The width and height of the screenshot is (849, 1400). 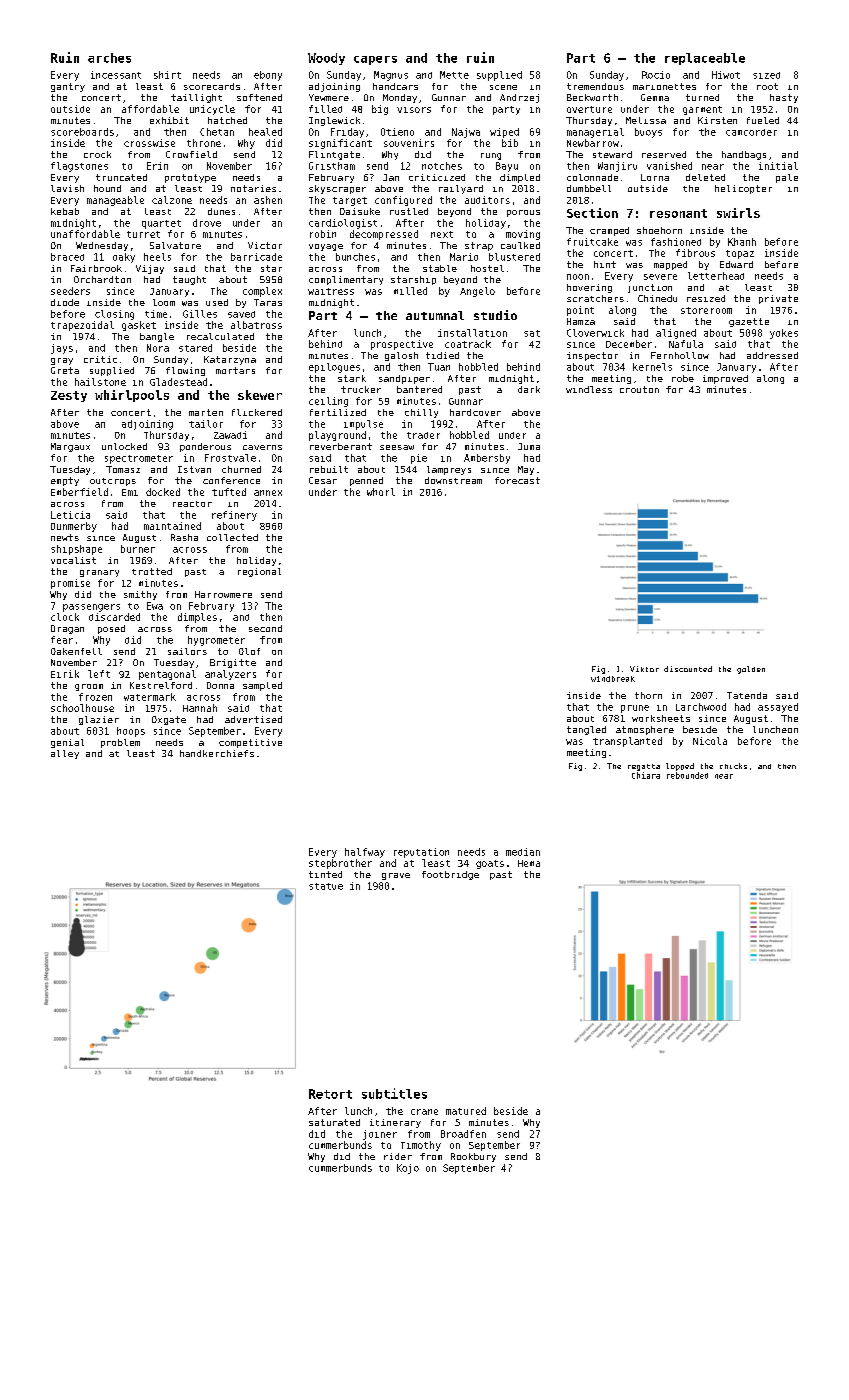 I want to click on initial, so click(x=778, y=166).
